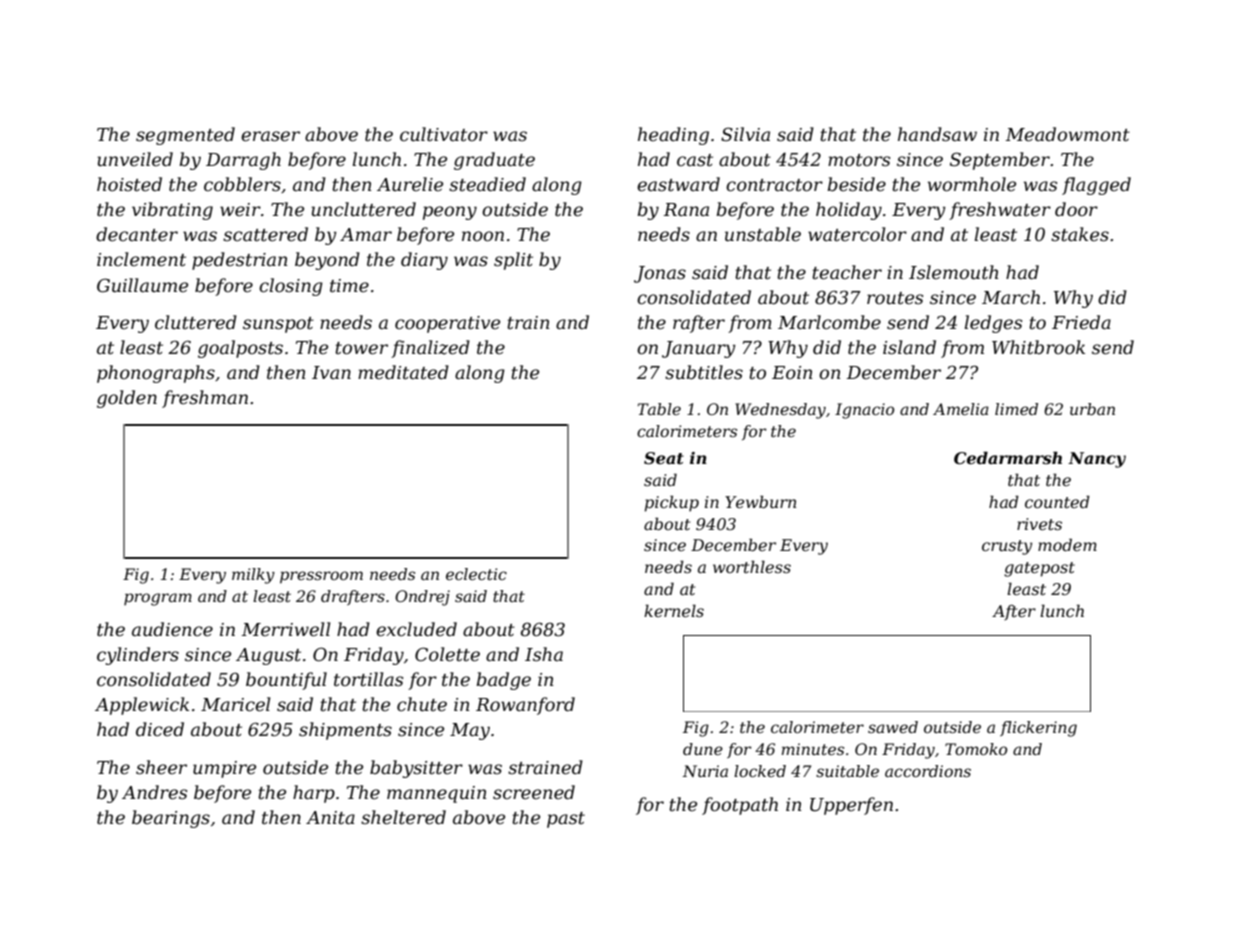 The image size is (1233, 952). What do you see at coordinates (937, 134) in the image?
I see `handsaw` at bounding box center [937, 134].
